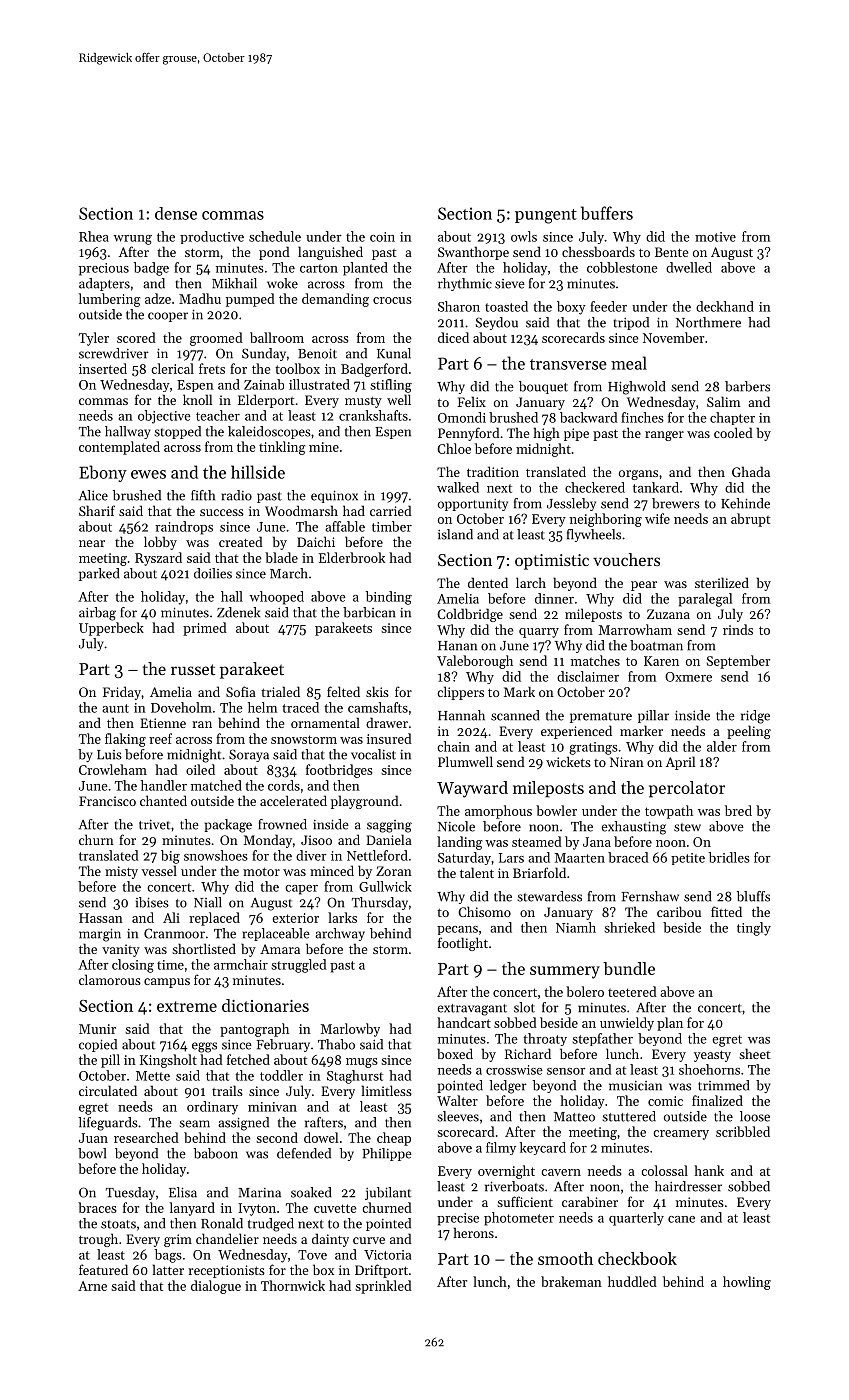 Image resolution: width=849 pixels, height=1400 pixels. What do you see at coordinates (266, 401) in the screenshot?
I see `Elderport` at bounding box center [266, 401].
